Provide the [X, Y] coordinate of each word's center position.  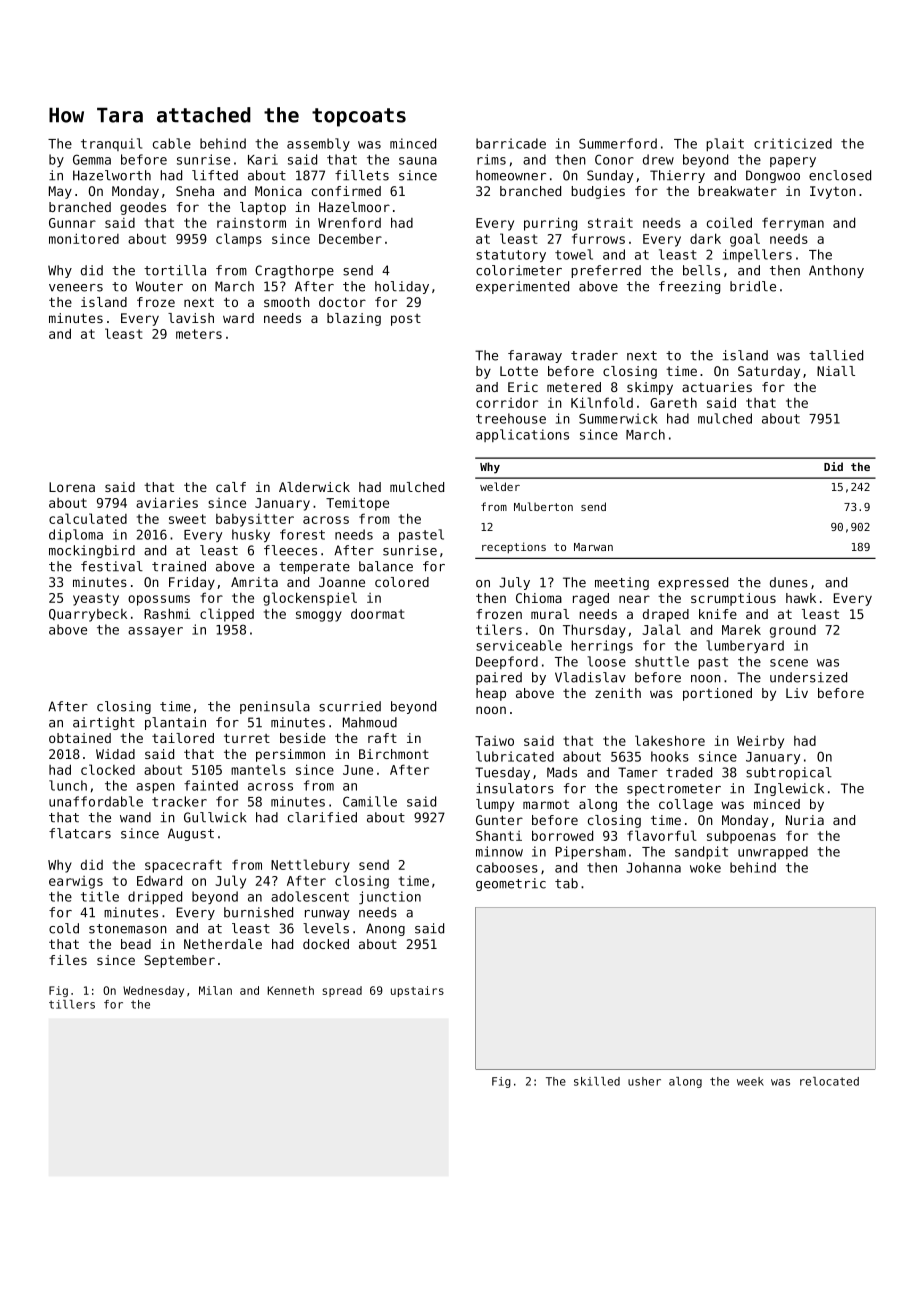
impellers [757, 255]
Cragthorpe [294, 271]
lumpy [495, 805]
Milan [215, 990]
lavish [191, 318]
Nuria [805, 820]
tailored [183, 738]
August [191, 834]
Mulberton [543, 506]
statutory [511, 256]
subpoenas [741, 837]
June [358, 770]
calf [231, 487]
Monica [278, 191]
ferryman [793, 224]
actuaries [717, 387]
